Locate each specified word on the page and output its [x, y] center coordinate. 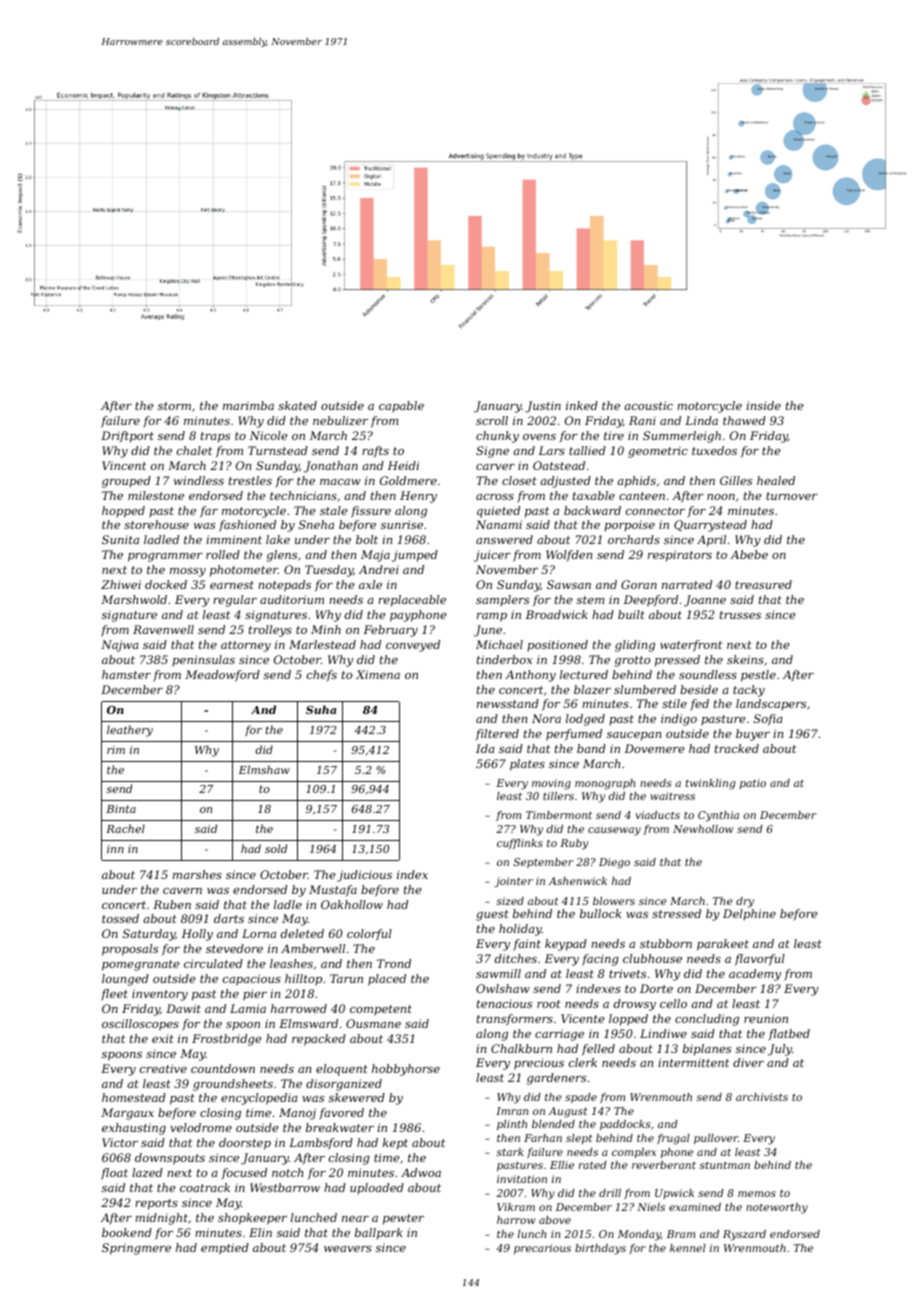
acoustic [648, 405]
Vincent [124, 465]
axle [370, 584]
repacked [319, 1040]
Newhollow [703, 829]
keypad [566, 945]
